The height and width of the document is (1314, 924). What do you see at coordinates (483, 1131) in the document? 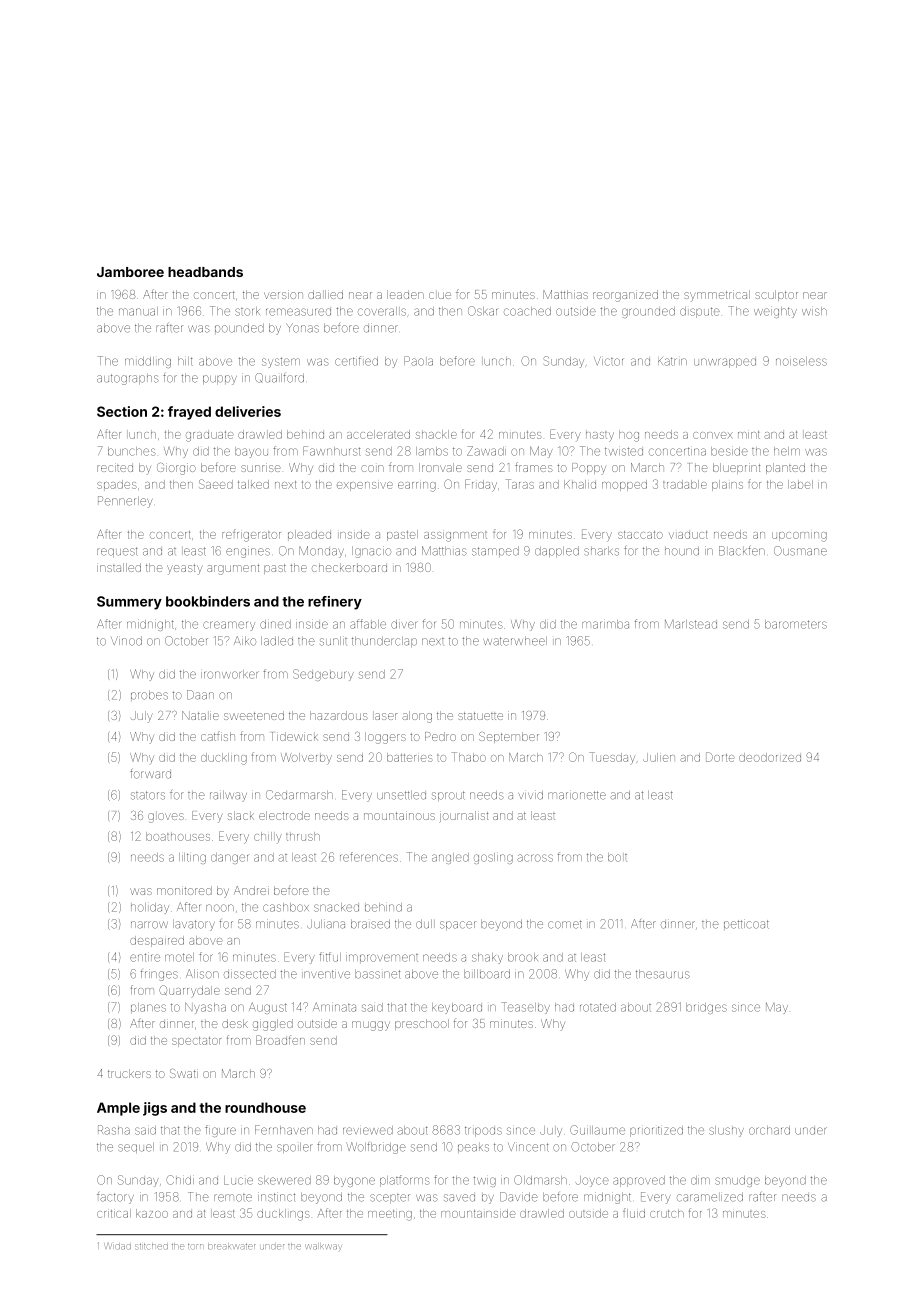
I see `tripods` at bounding box center [483, 1131].
